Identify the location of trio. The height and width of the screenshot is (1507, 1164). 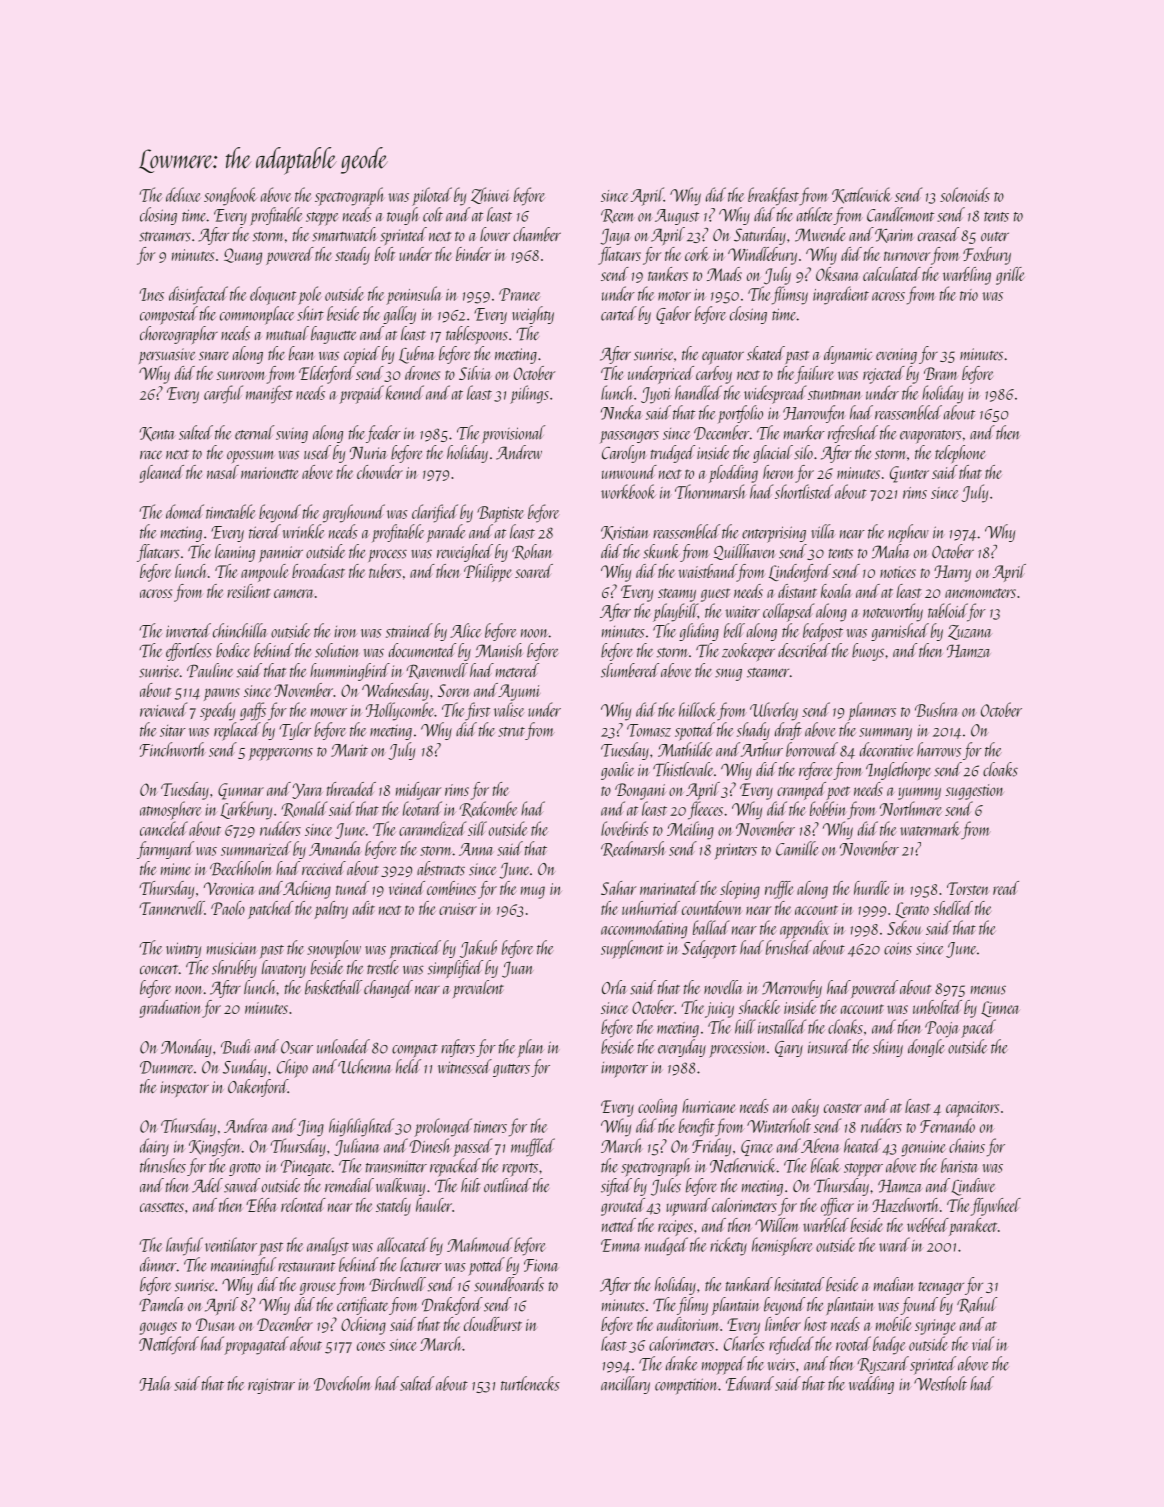
(969, 295).
